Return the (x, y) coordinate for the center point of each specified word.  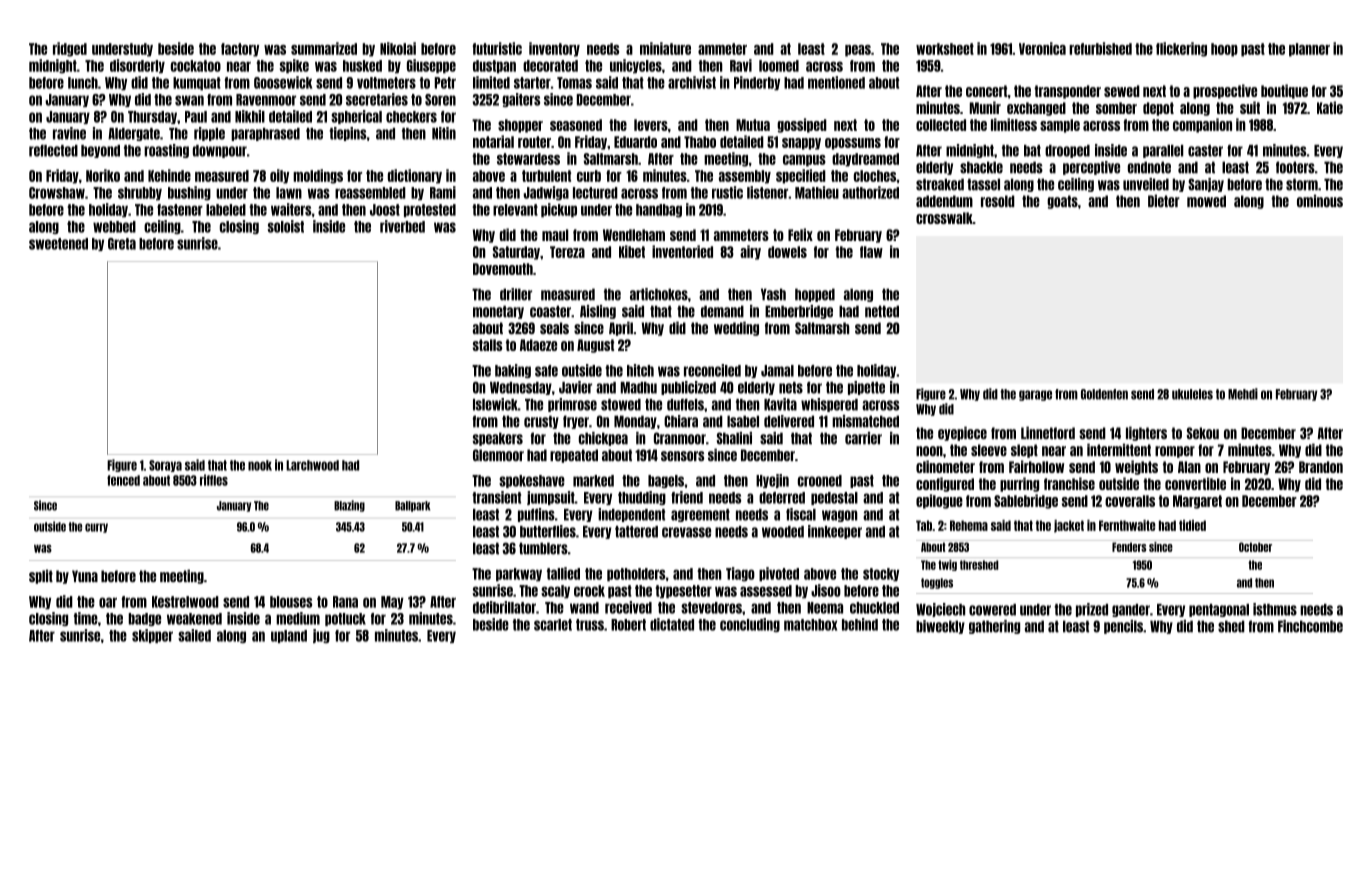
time (86, 618)
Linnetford (1048, 432)
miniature (665, 48)
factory (240, 50)
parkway (519, 575)
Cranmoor (680, 438)
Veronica (1042, 48)
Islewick (495, 404)
